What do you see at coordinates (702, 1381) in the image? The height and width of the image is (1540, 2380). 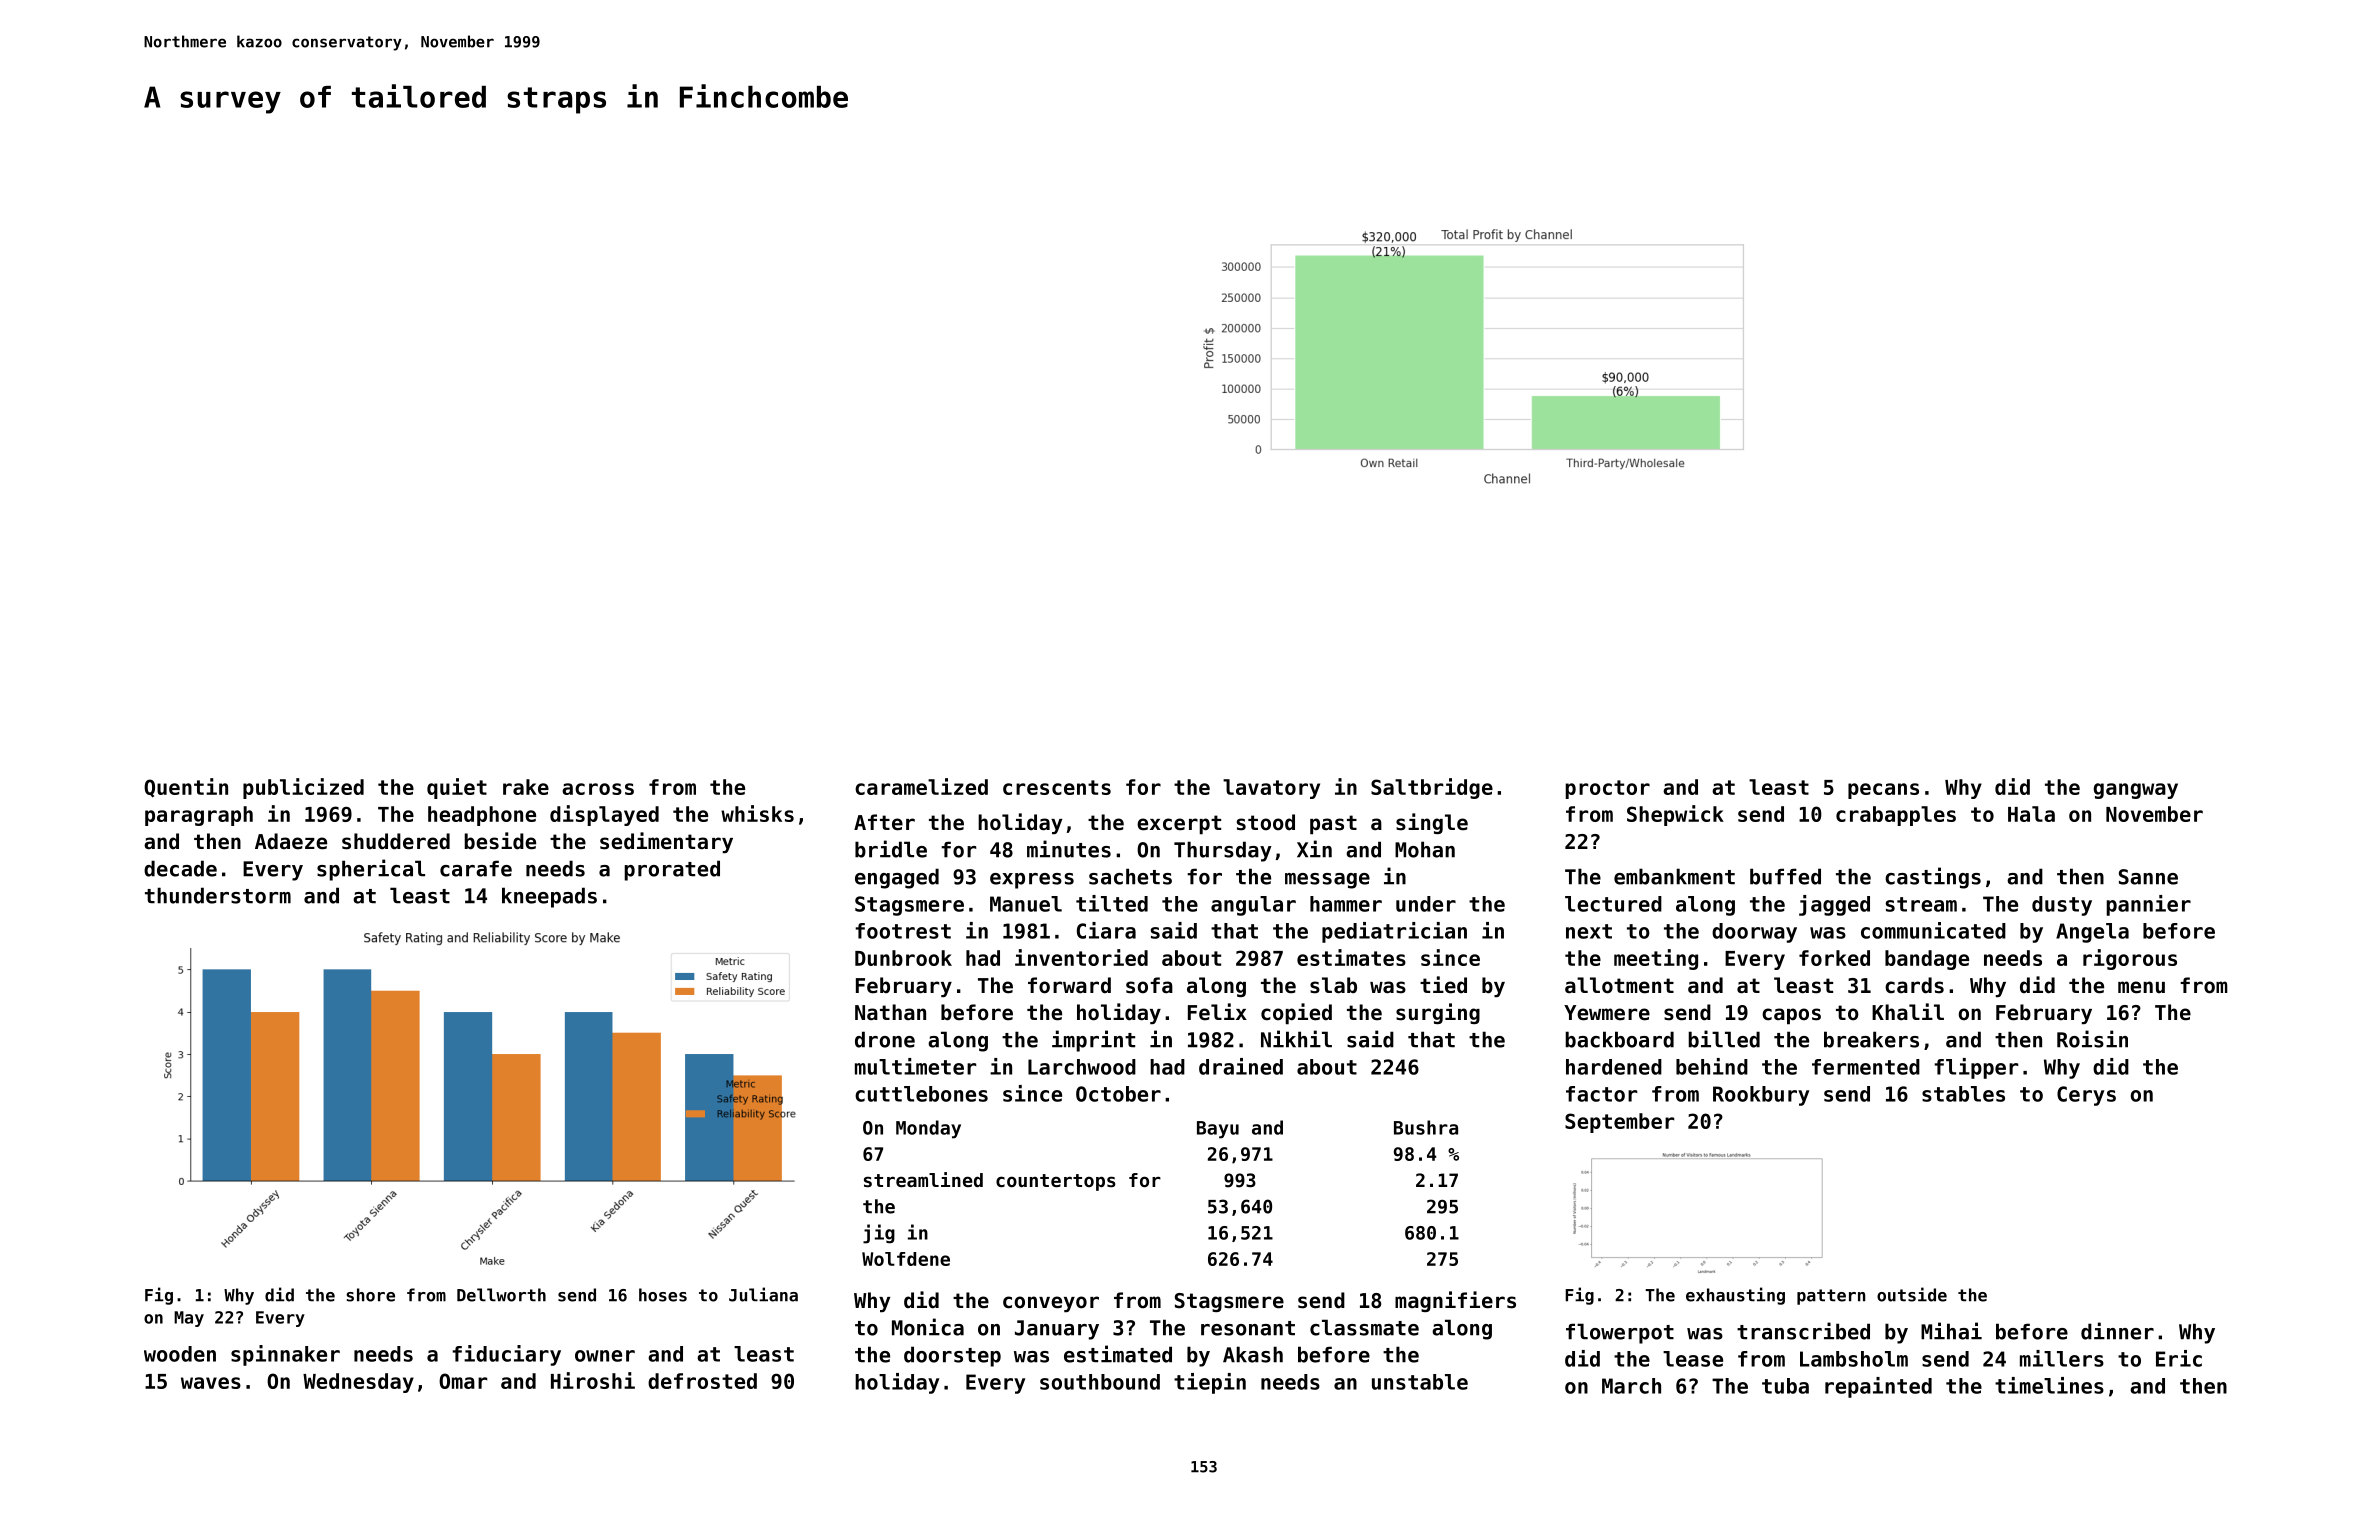 I see `defrosted` at bounding box center [702, 1381].
